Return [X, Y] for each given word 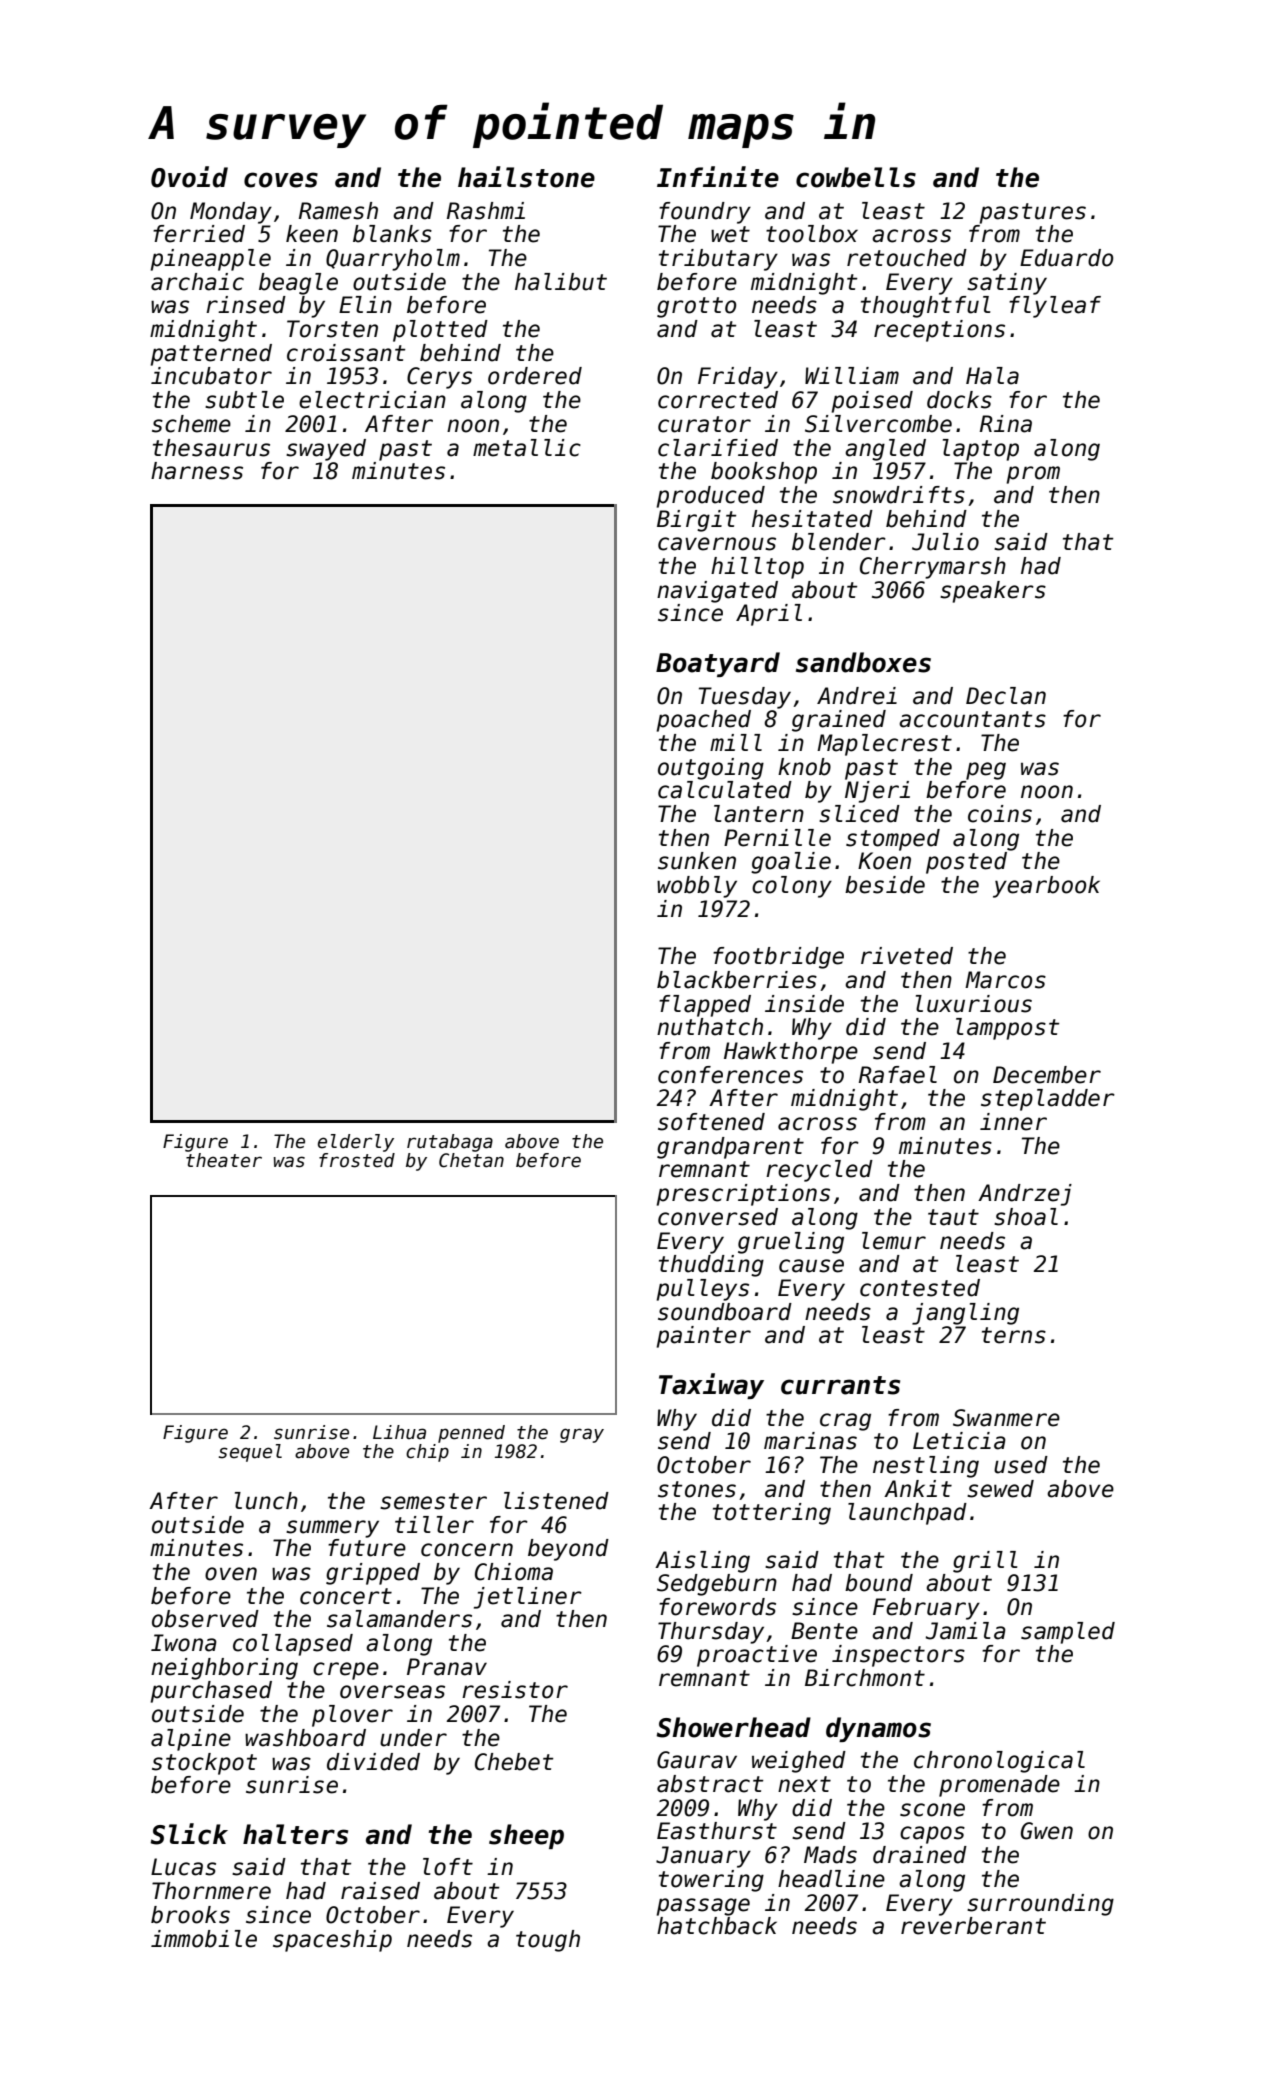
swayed [326, 450]
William [852, 376]
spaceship [332, 1941]
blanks [392, 234]
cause [811, 1266]
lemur [894, 1241]
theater [224, 1160]
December [1047, 1075]
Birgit [696, 521]
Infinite [718, 177]
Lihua [399, 1432]
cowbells [856, 177]
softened [711, 1122]
